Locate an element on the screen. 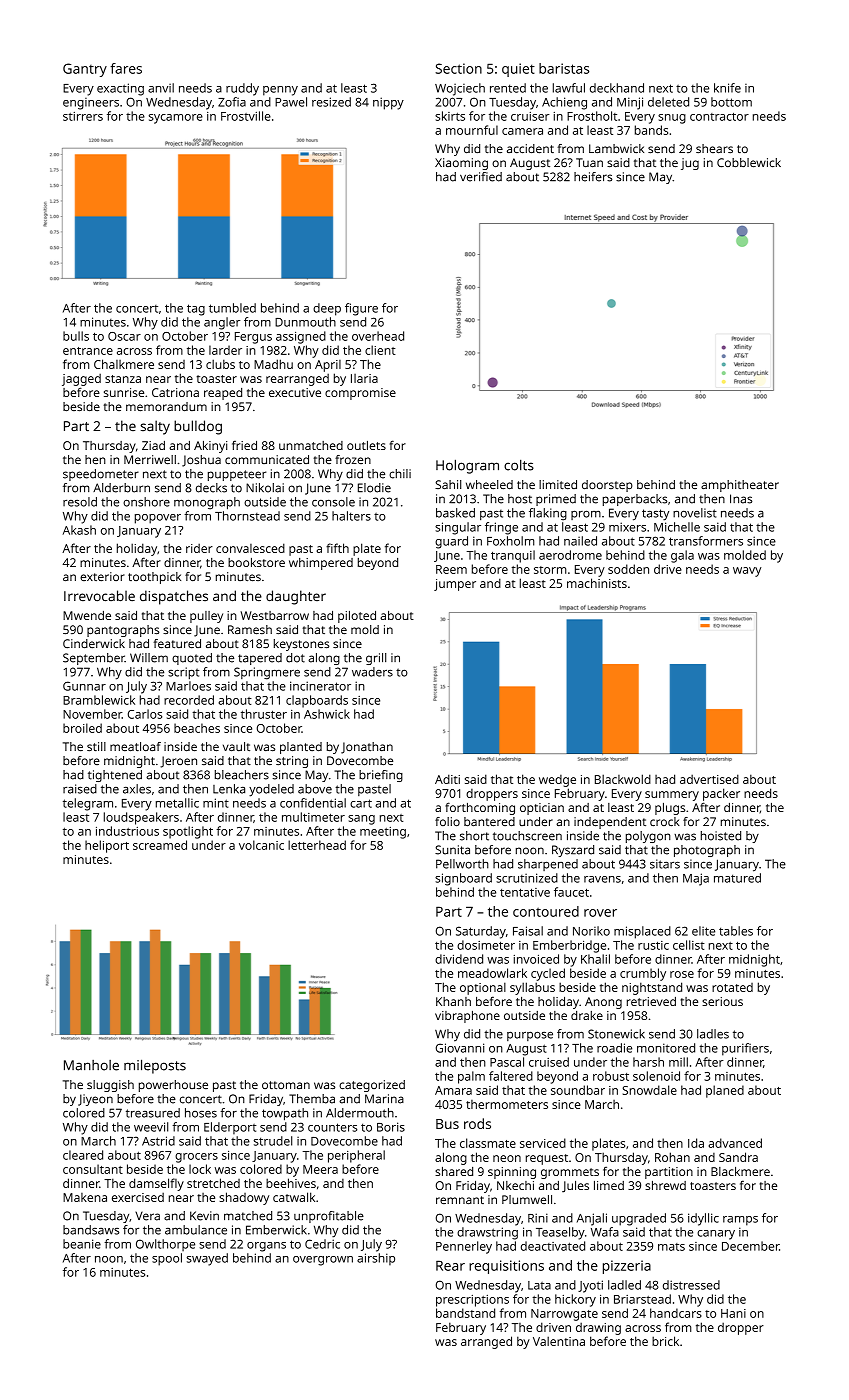 Image resolution: width=849 pixels, height=1400 pixels. stirrers is located at coordinates (83, 116).
